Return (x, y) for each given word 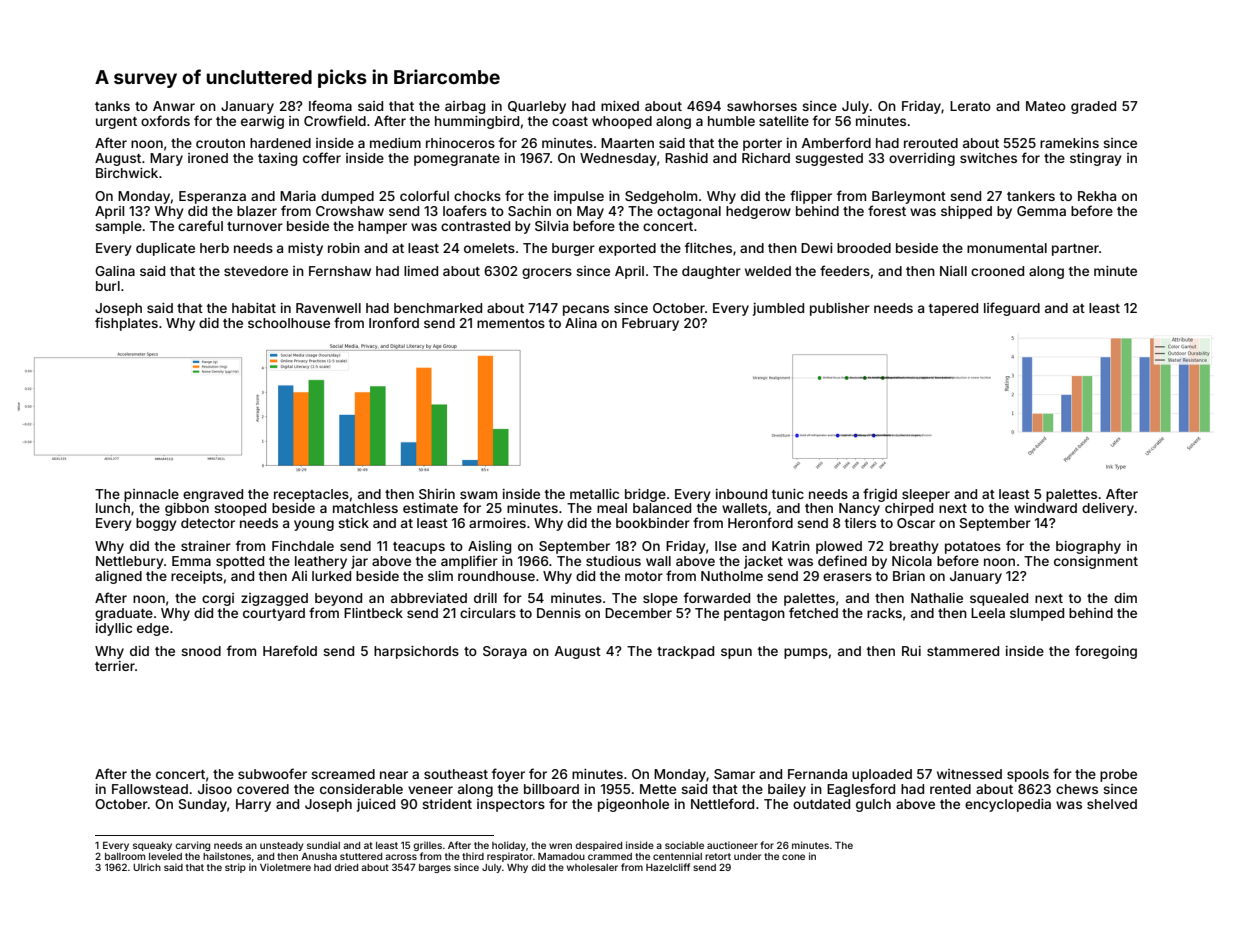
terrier (115, 666)
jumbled (778, 309)
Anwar (174, 106)
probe (1118, 775)
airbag (465, 107)
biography (1088, 547)
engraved (213, 495)
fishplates (126, 324)
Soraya (505, 652)
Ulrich (147, 867)
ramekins (1069, 143)
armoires (497, 523)
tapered (953, 309)
